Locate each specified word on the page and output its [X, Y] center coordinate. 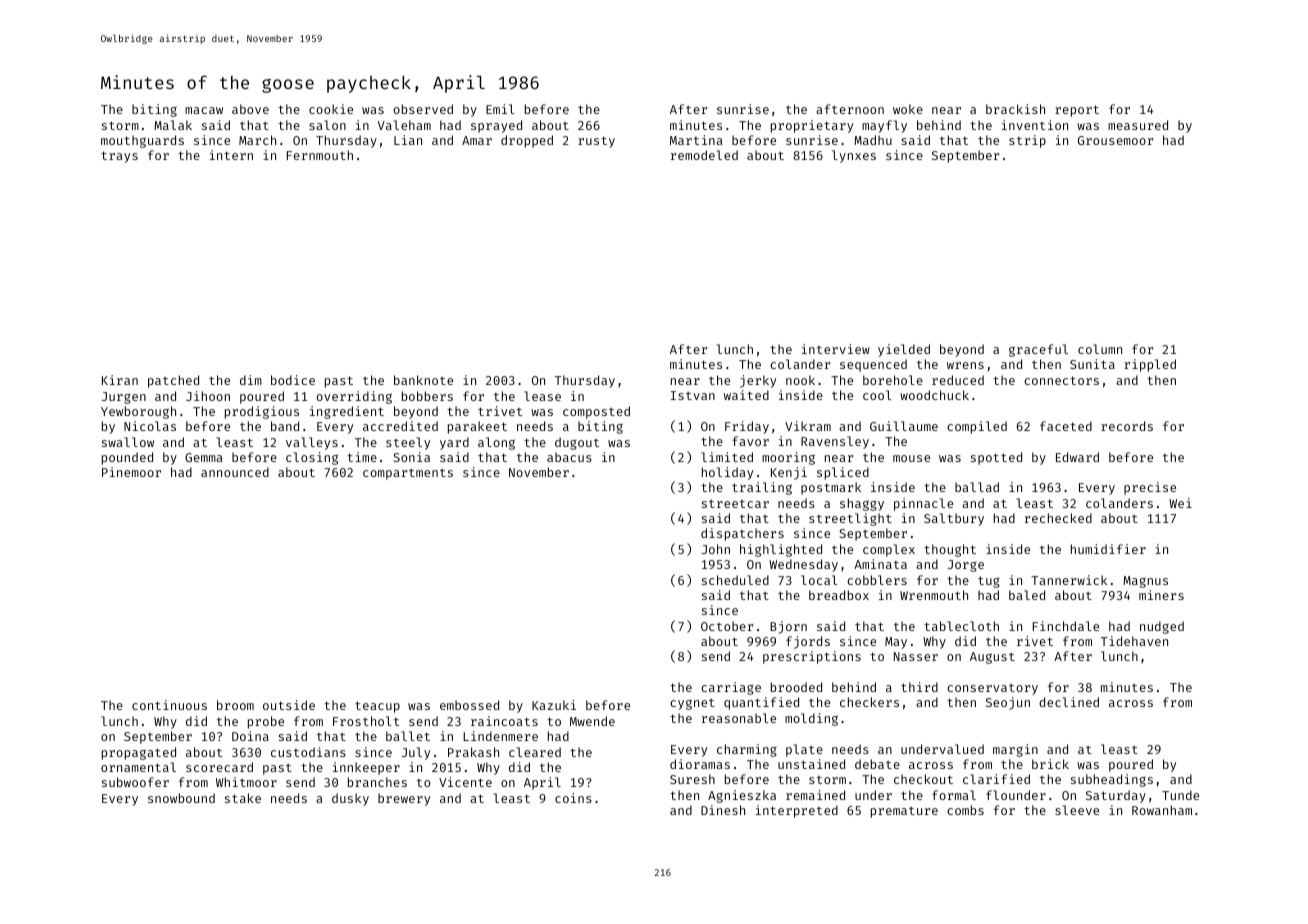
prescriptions [812, 657]
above [250, 109]
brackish [1015, 109]
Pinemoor [131, 472]
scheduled [735, 580]
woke [908, 109]
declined [1069, 702]
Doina [250, 736]
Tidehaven [1134, 641]
